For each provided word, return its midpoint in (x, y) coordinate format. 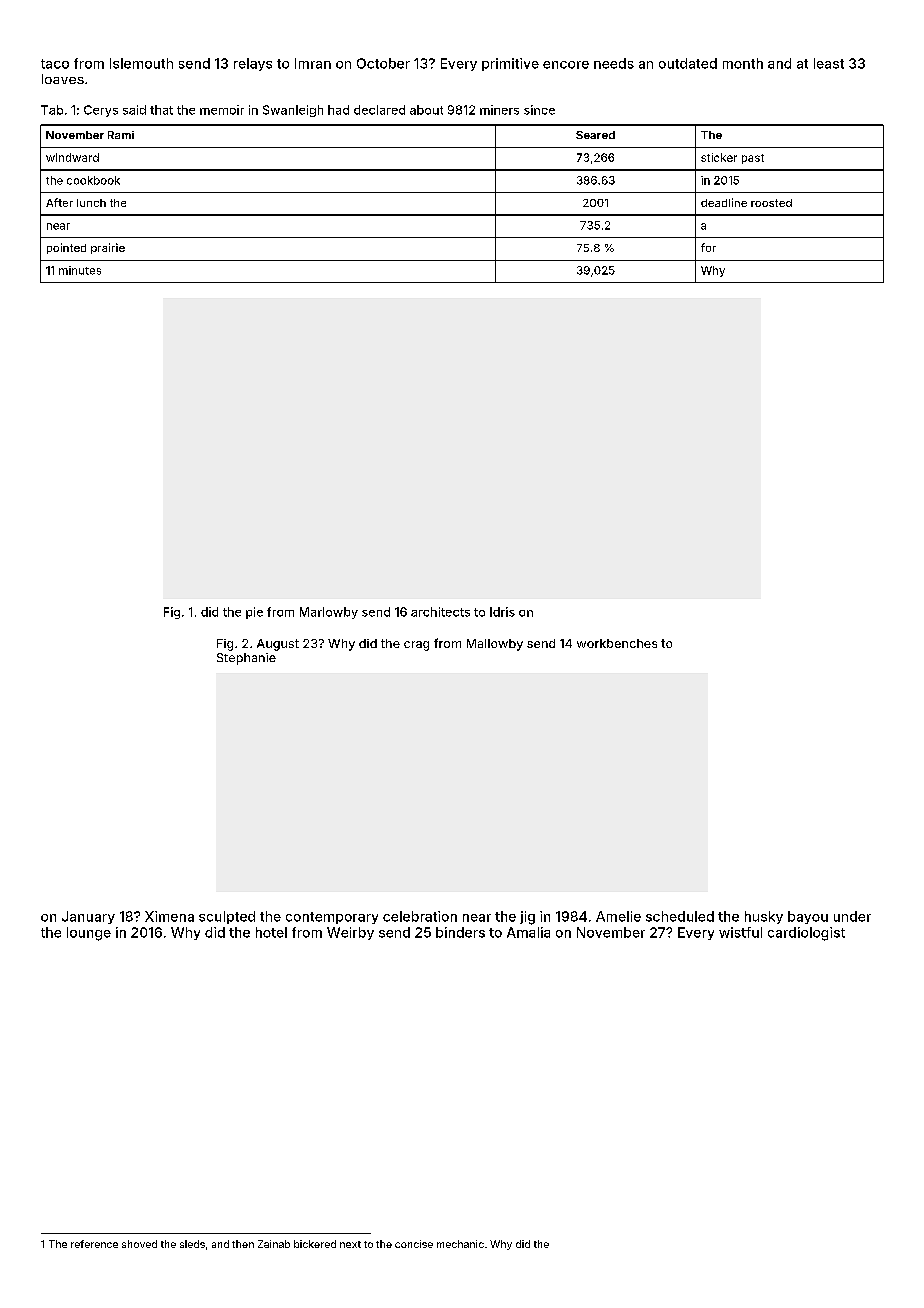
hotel (271, 932)
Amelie (618, 916)
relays (253, 64)
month (743, 63)
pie (254, 613)
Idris (502, 612)
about (426, 110)
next (350, 1244)
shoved (139, 1244)
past (753, 159)
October (383, 63)
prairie (108, 248)
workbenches (617, 643)
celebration (420, 916)
